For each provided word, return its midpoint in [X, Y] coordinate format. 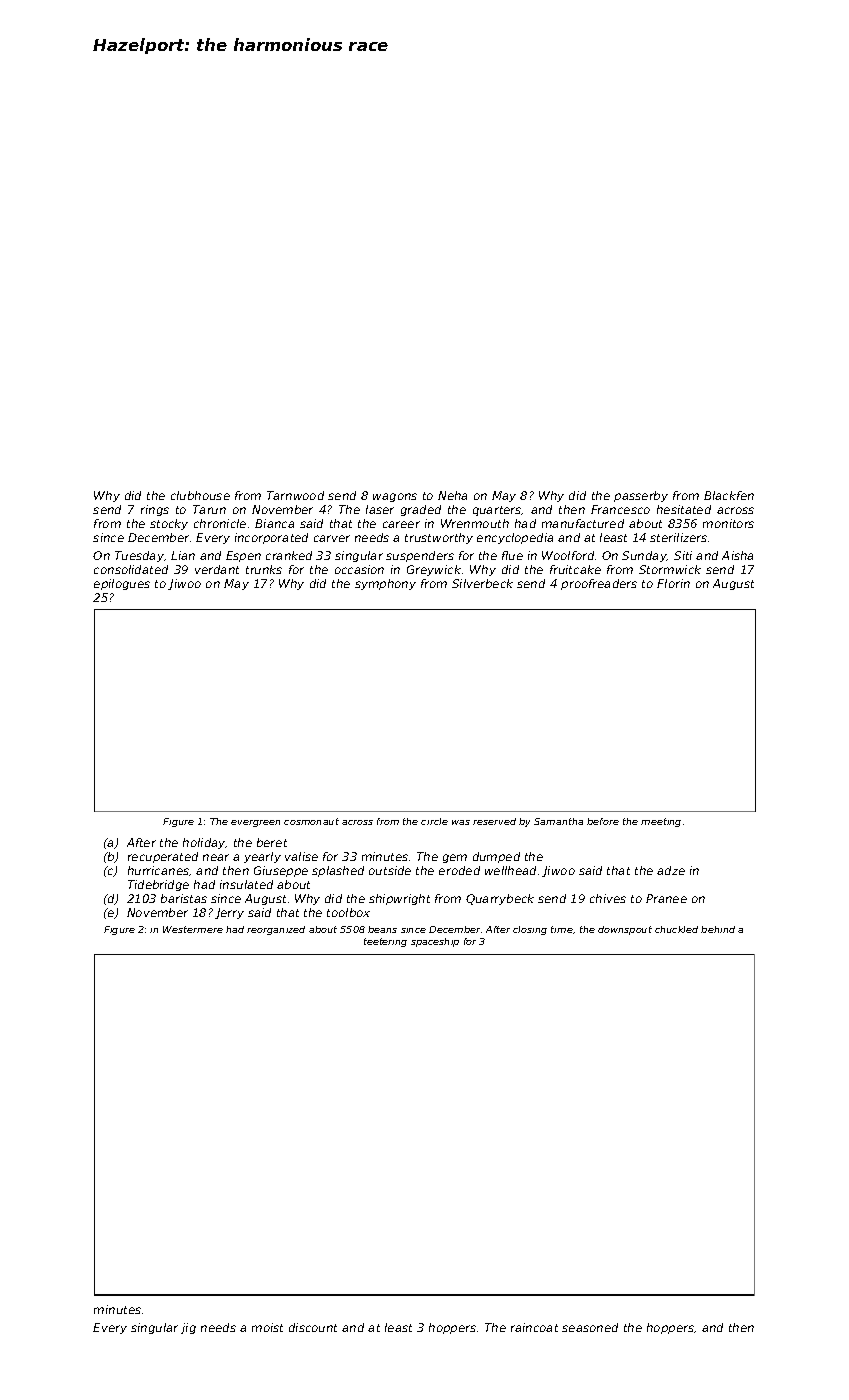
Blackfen [729, 495]
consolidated [131, 569]
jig [188, 1328]
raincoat [534, 1327]
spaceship [435, 942]
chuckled [676, 929]
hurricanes [158, 870]
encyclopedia [515, 538]
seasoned [590, 1327]
